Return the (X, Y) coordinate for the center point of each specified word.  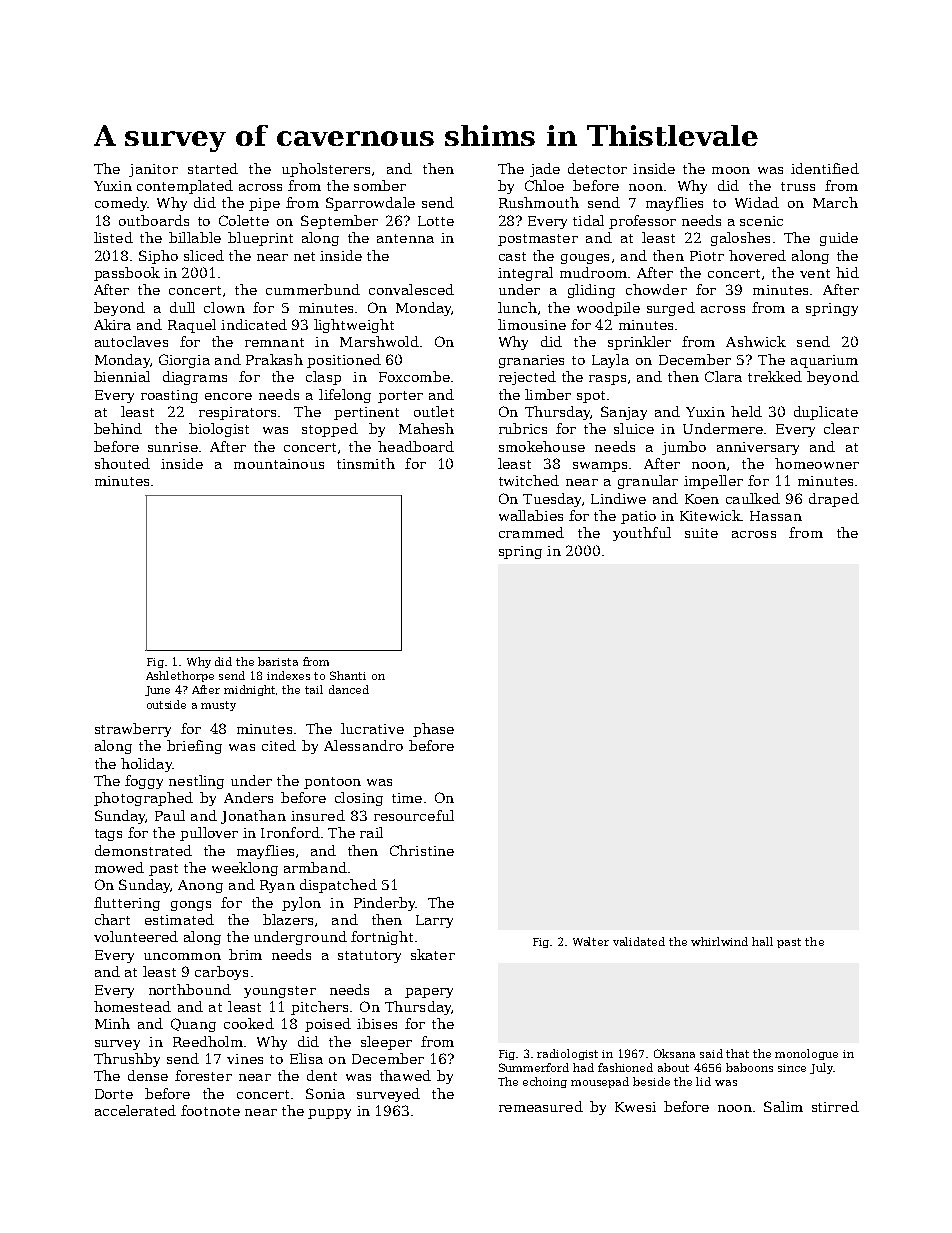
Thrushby (127, 1060)
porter (400, 397)
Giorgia (184, 361)
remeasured (541, 1106)
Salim (783, 1106)
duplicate (826, 413)
